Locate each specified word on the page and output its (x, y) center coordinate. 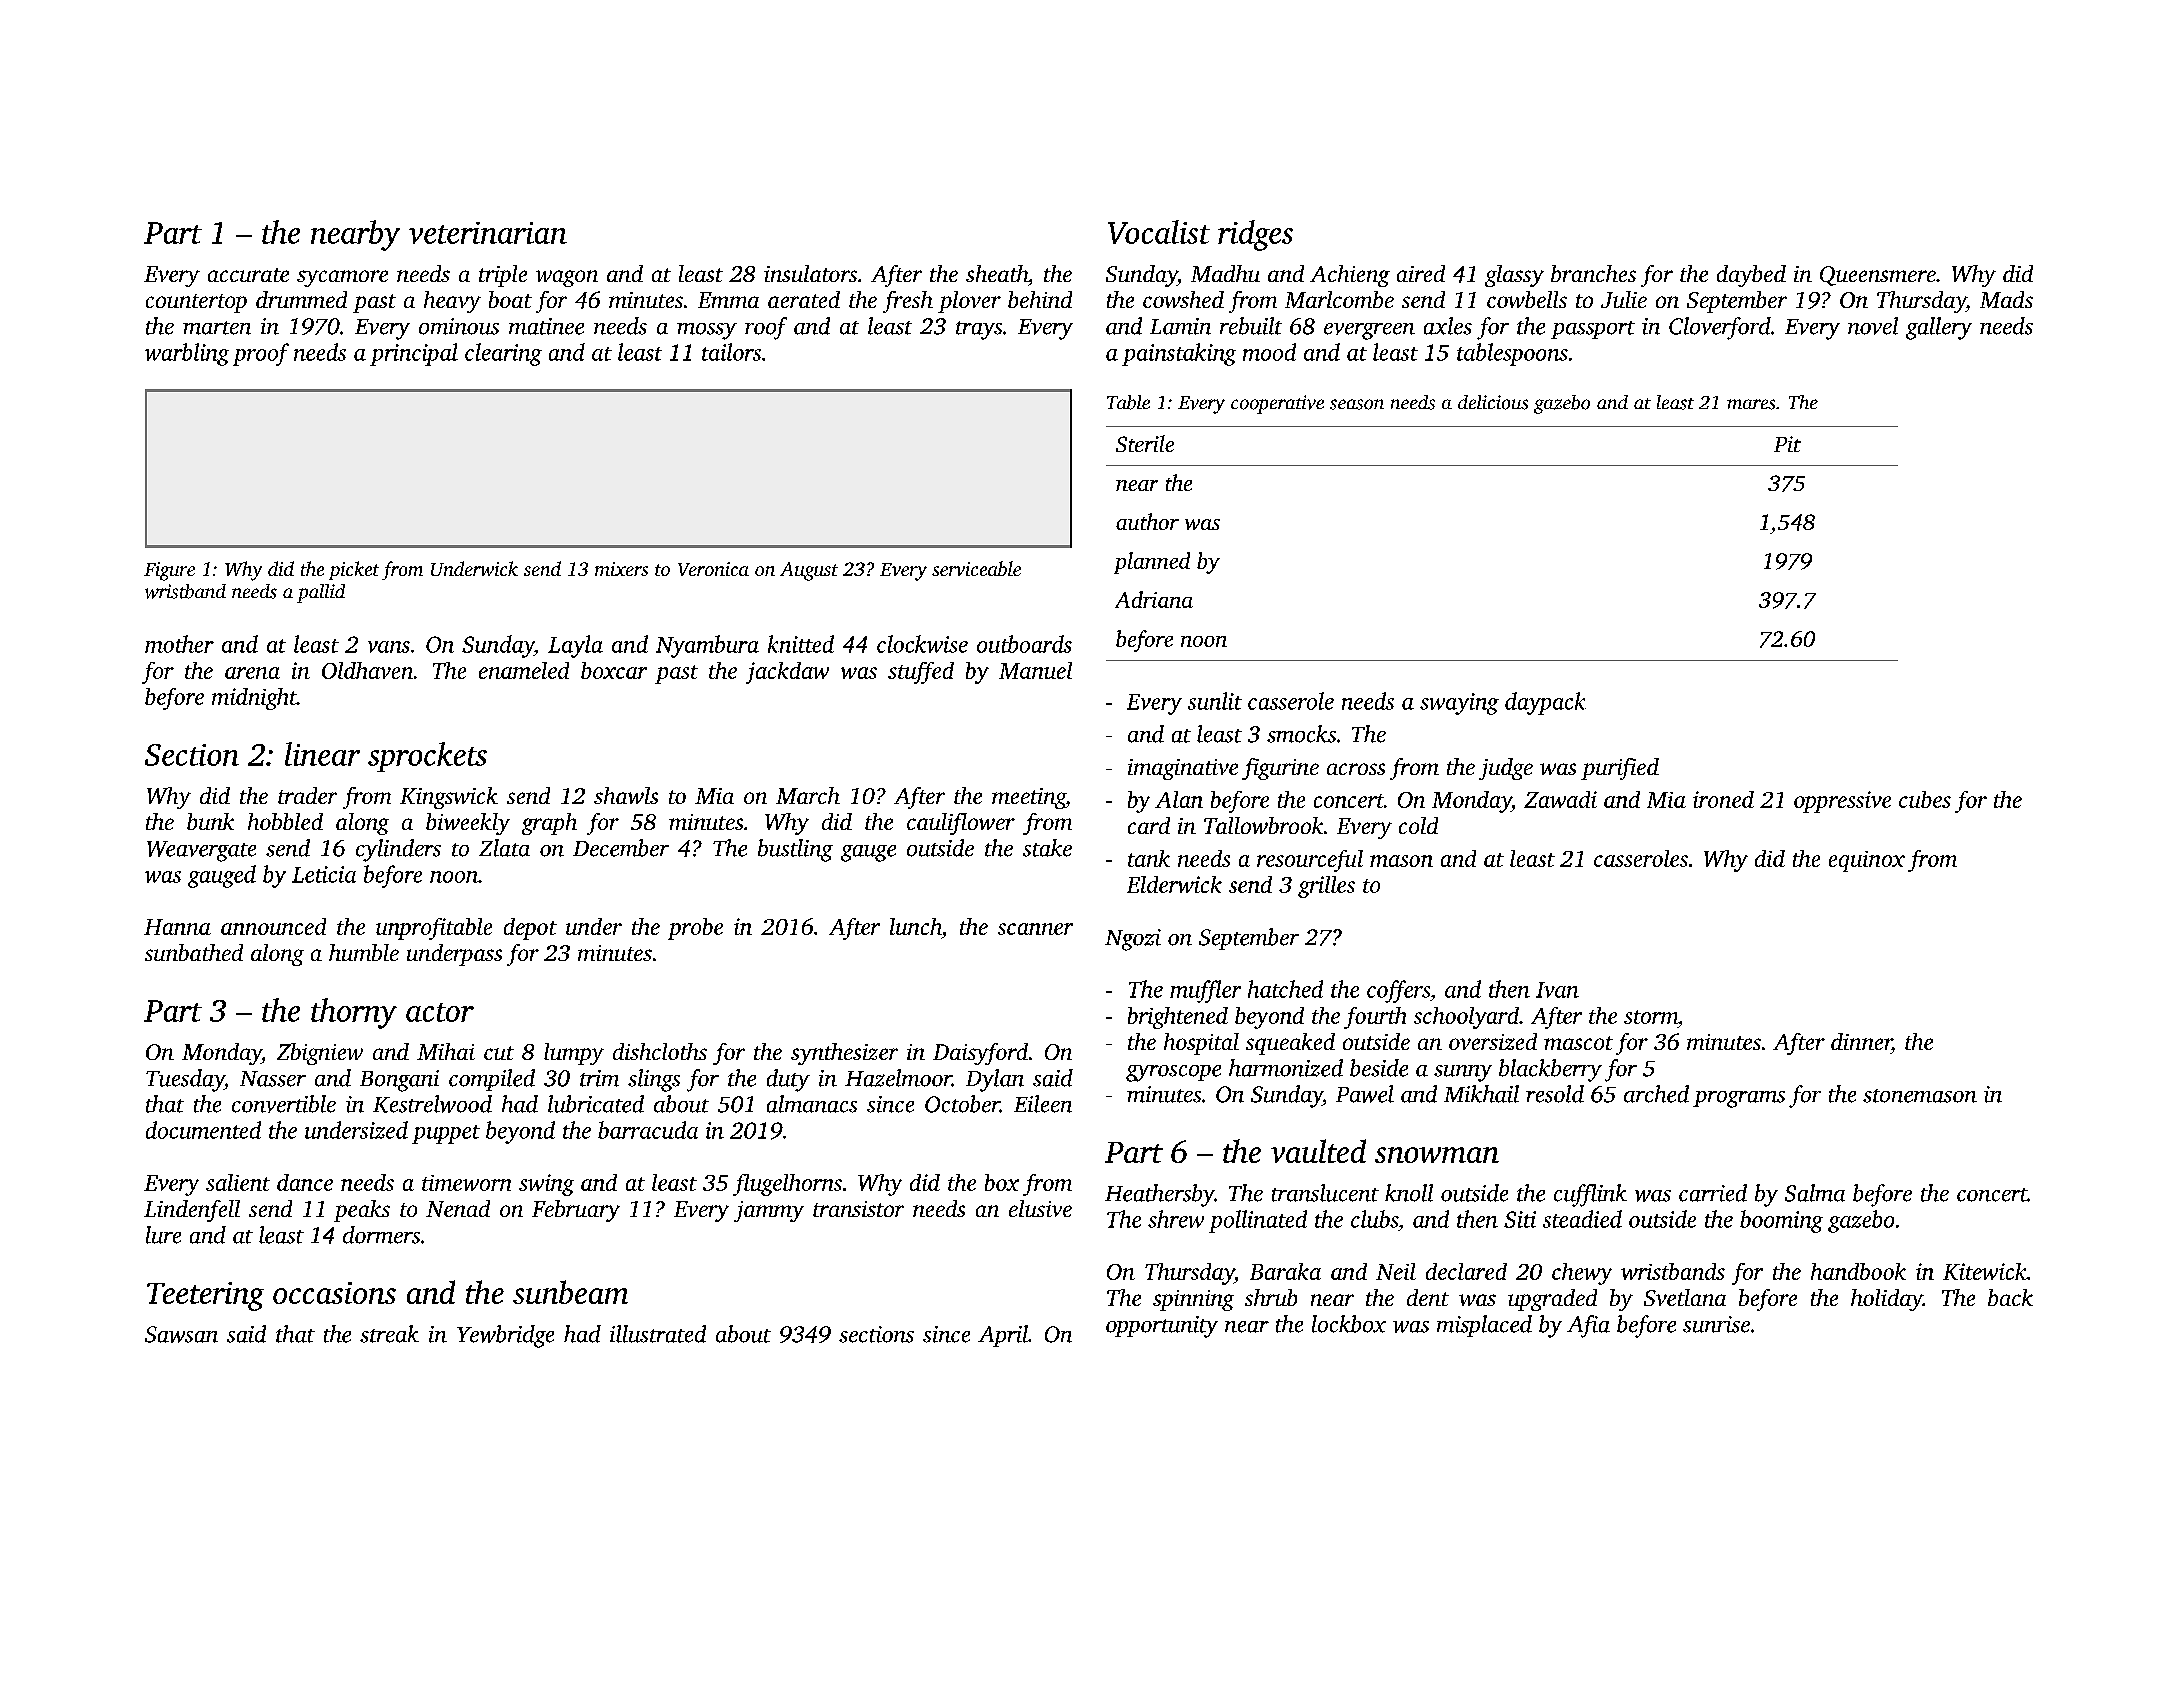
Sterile (1145, 443)
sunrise (1716, 1324)
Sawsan (181, 1334)
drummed (301, 299)
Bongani (399, 1081)
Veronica (713, 569)
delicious (1493, 402)
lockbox (1349, 1324)
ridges (1255, 235)
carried (1713, 1193)
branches (1593, 273)
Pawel (1365, 1094)
